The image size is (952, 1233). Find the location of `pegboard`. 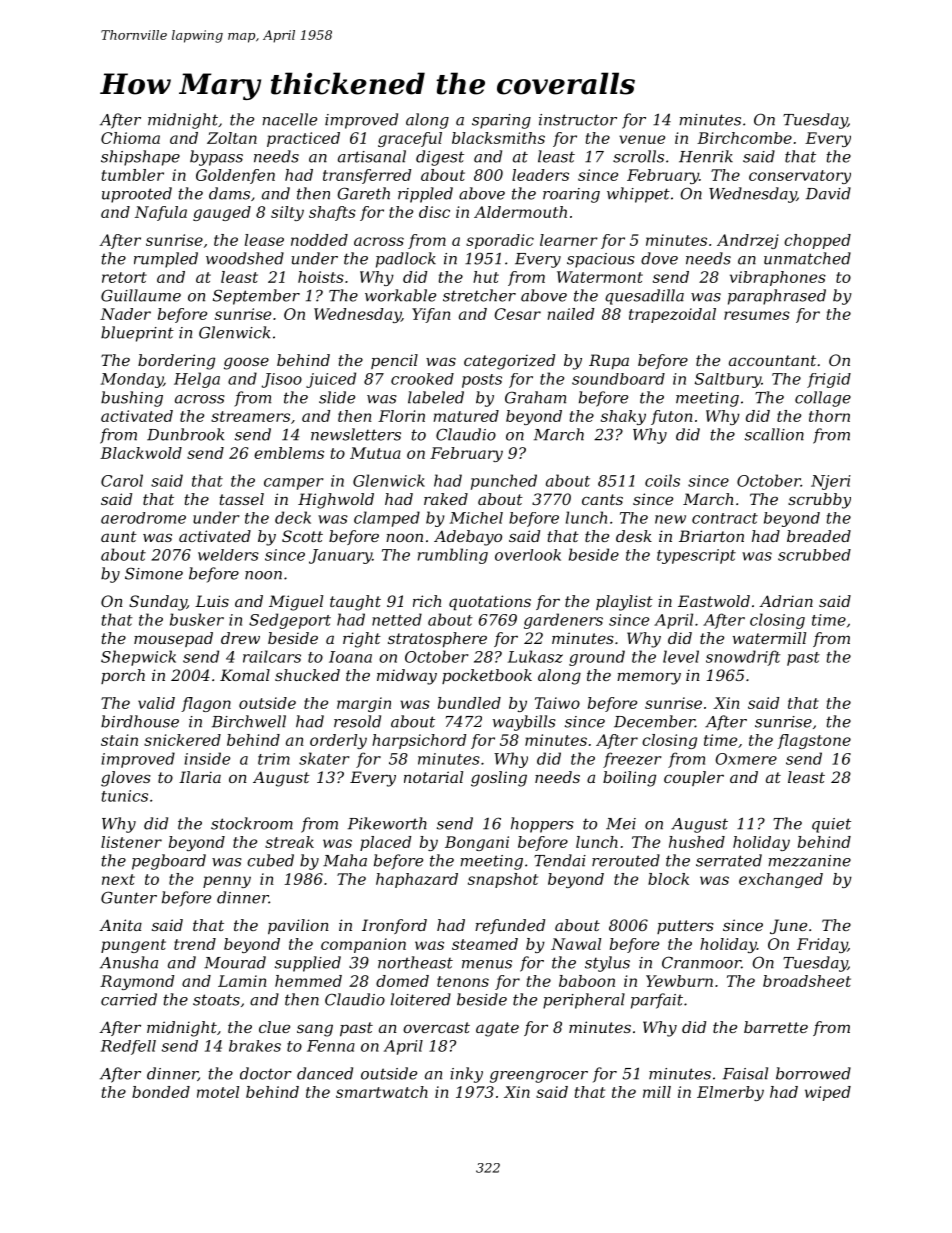

pegboard is located at coordinates (169, 862).
